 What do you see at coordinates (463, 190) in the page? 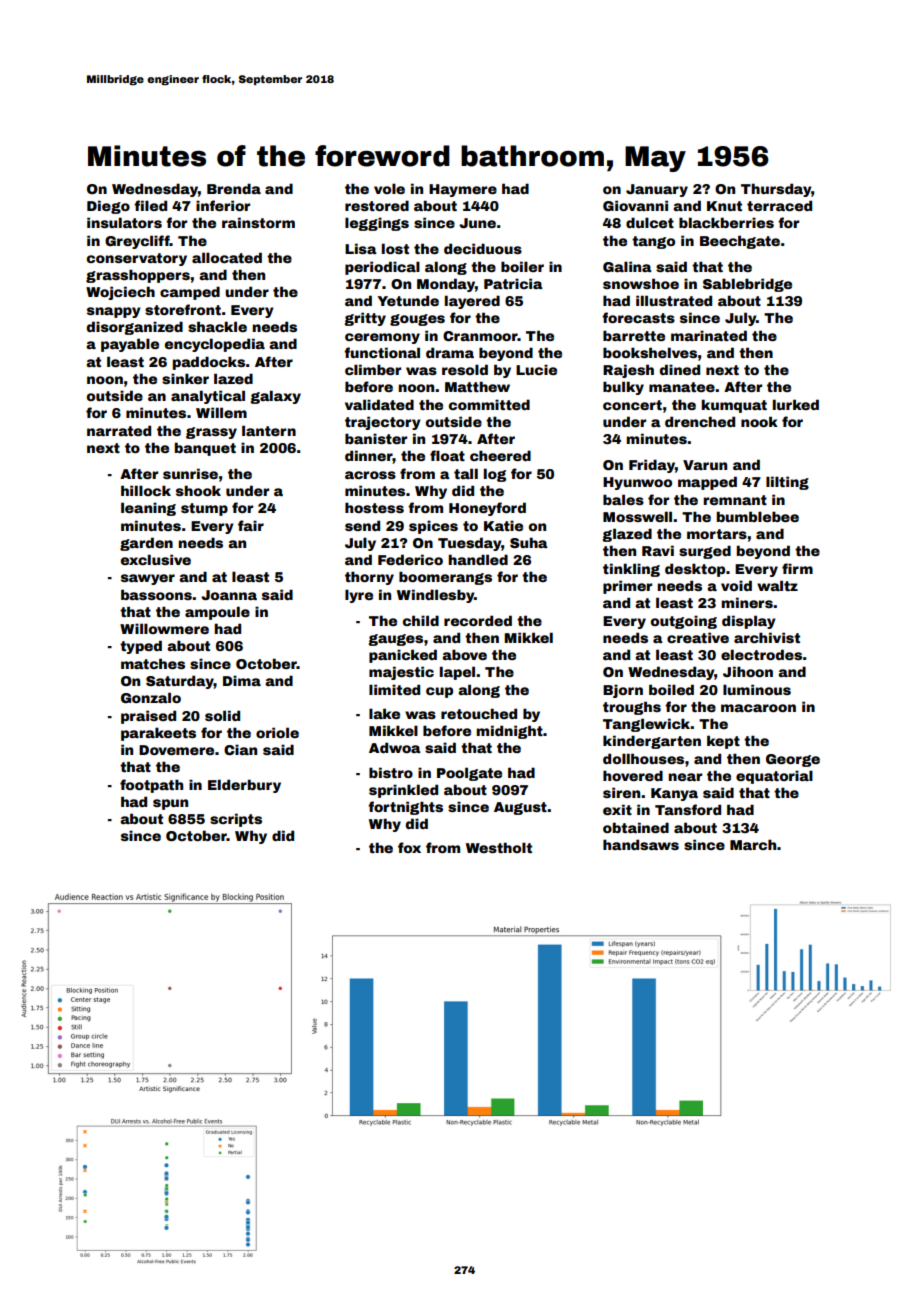
I see `Haymere` at bounding box center [463, 190].
